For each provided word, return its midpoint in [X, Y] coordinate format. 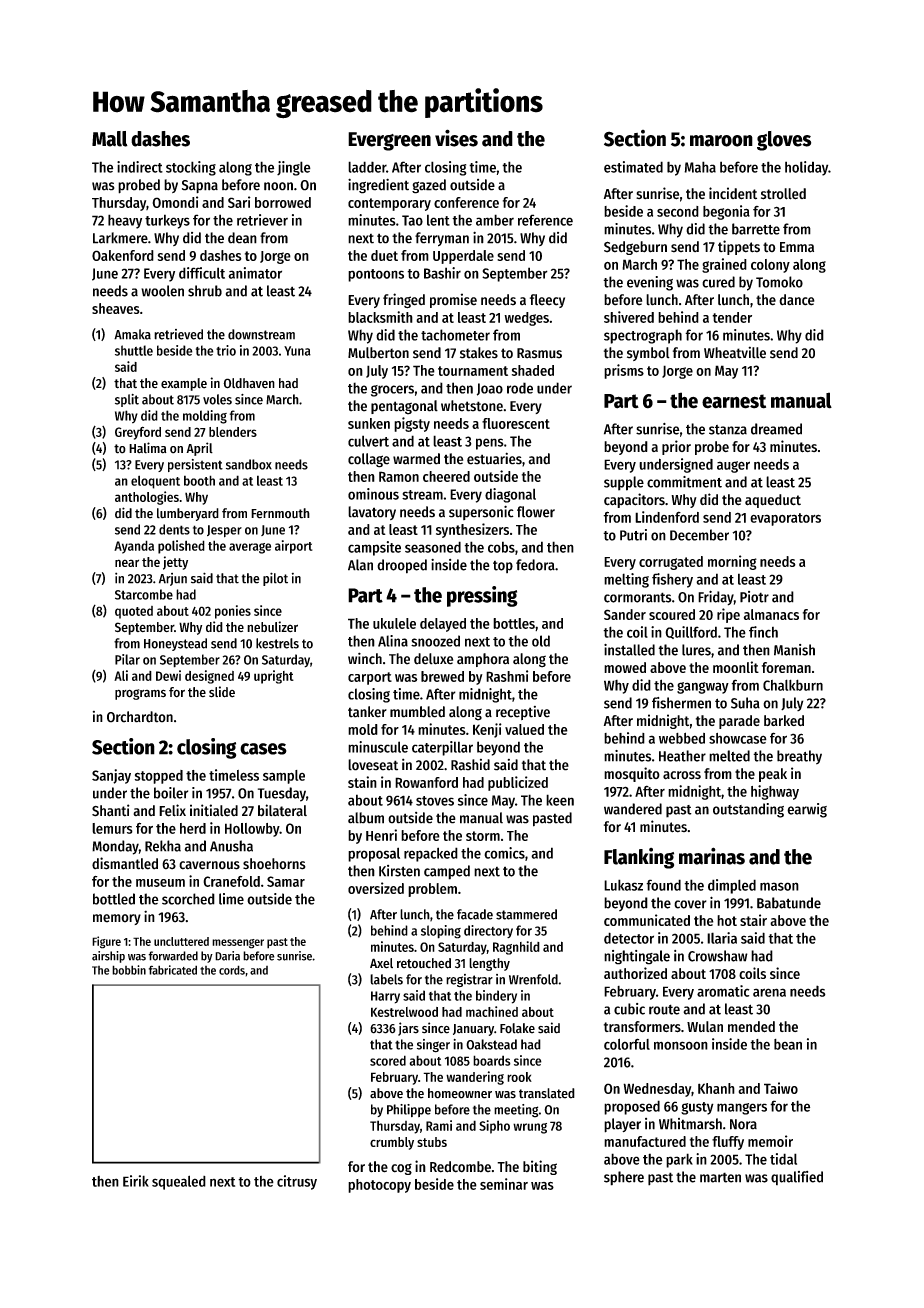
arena [769, 992]
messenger [238, 944]
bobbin [129, 970]
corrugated [671, 563]
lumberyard [188, 514]
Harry [385, 997]
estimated [633, 167]
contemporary [389, 204]
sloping [441, 932]
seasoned [433, 547]
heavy [125, 221]
